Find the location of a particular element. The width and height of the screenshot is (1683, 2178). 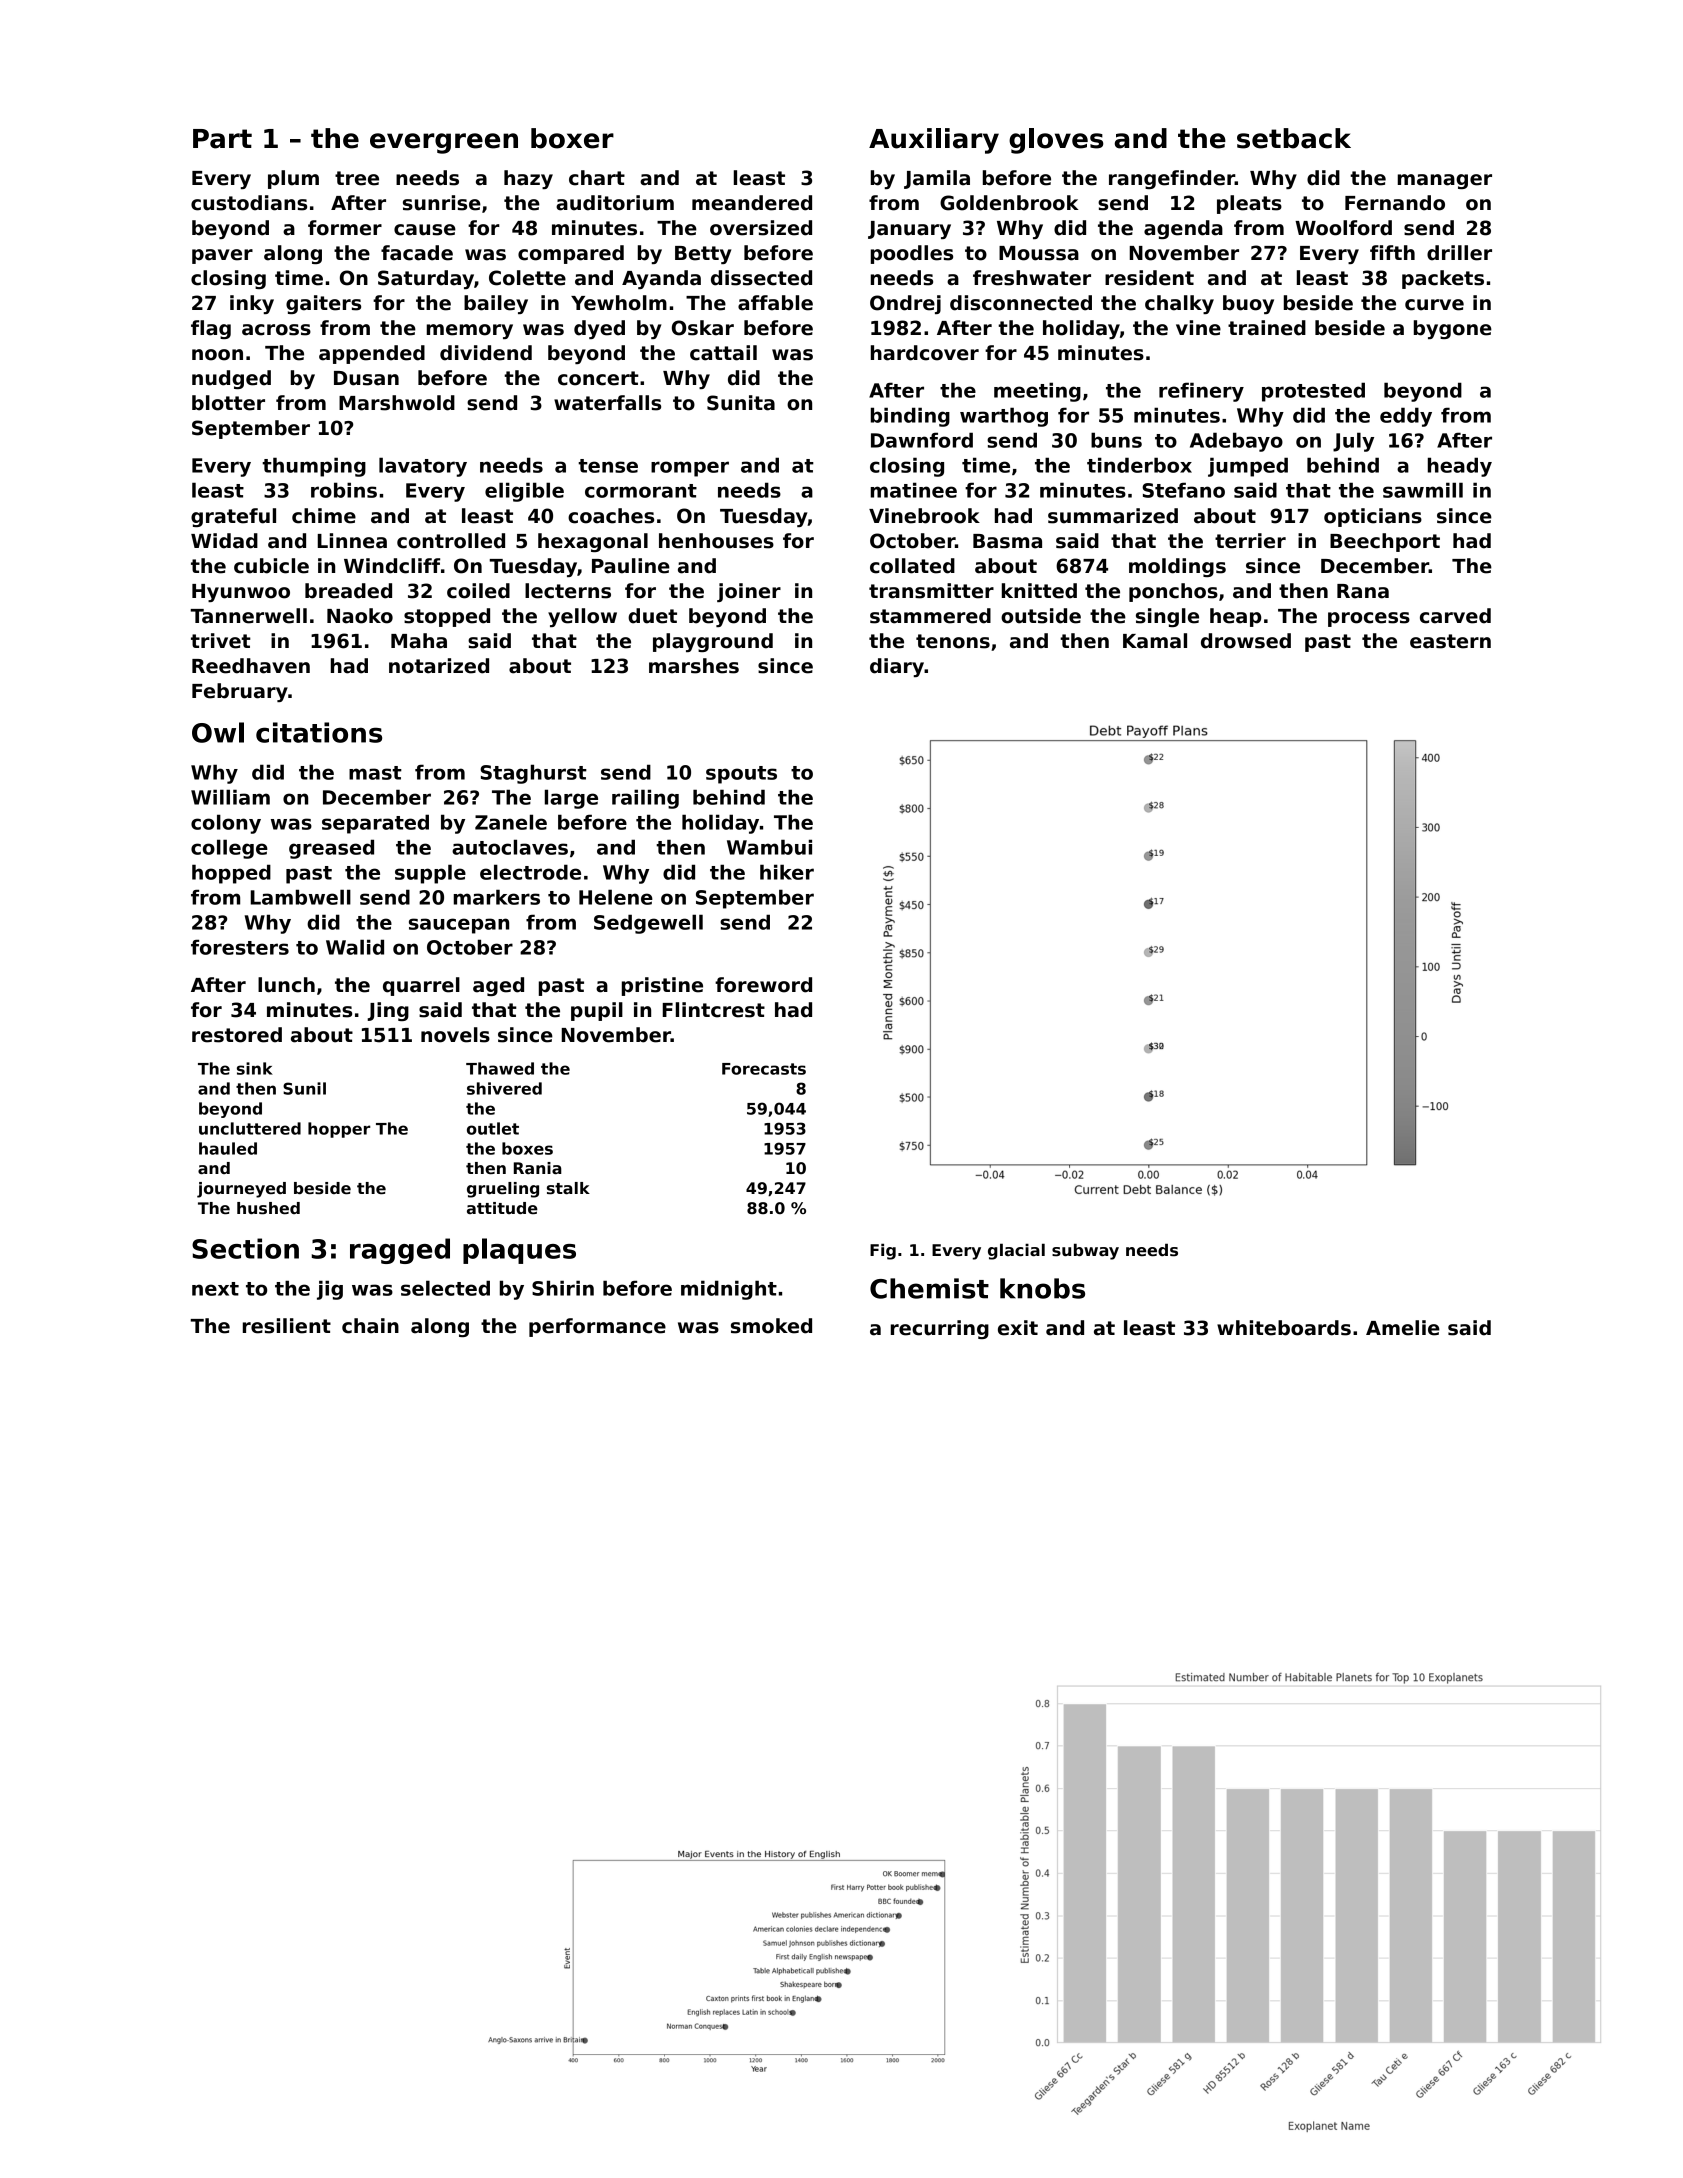

Betty is located at coordinates (703, 255).
